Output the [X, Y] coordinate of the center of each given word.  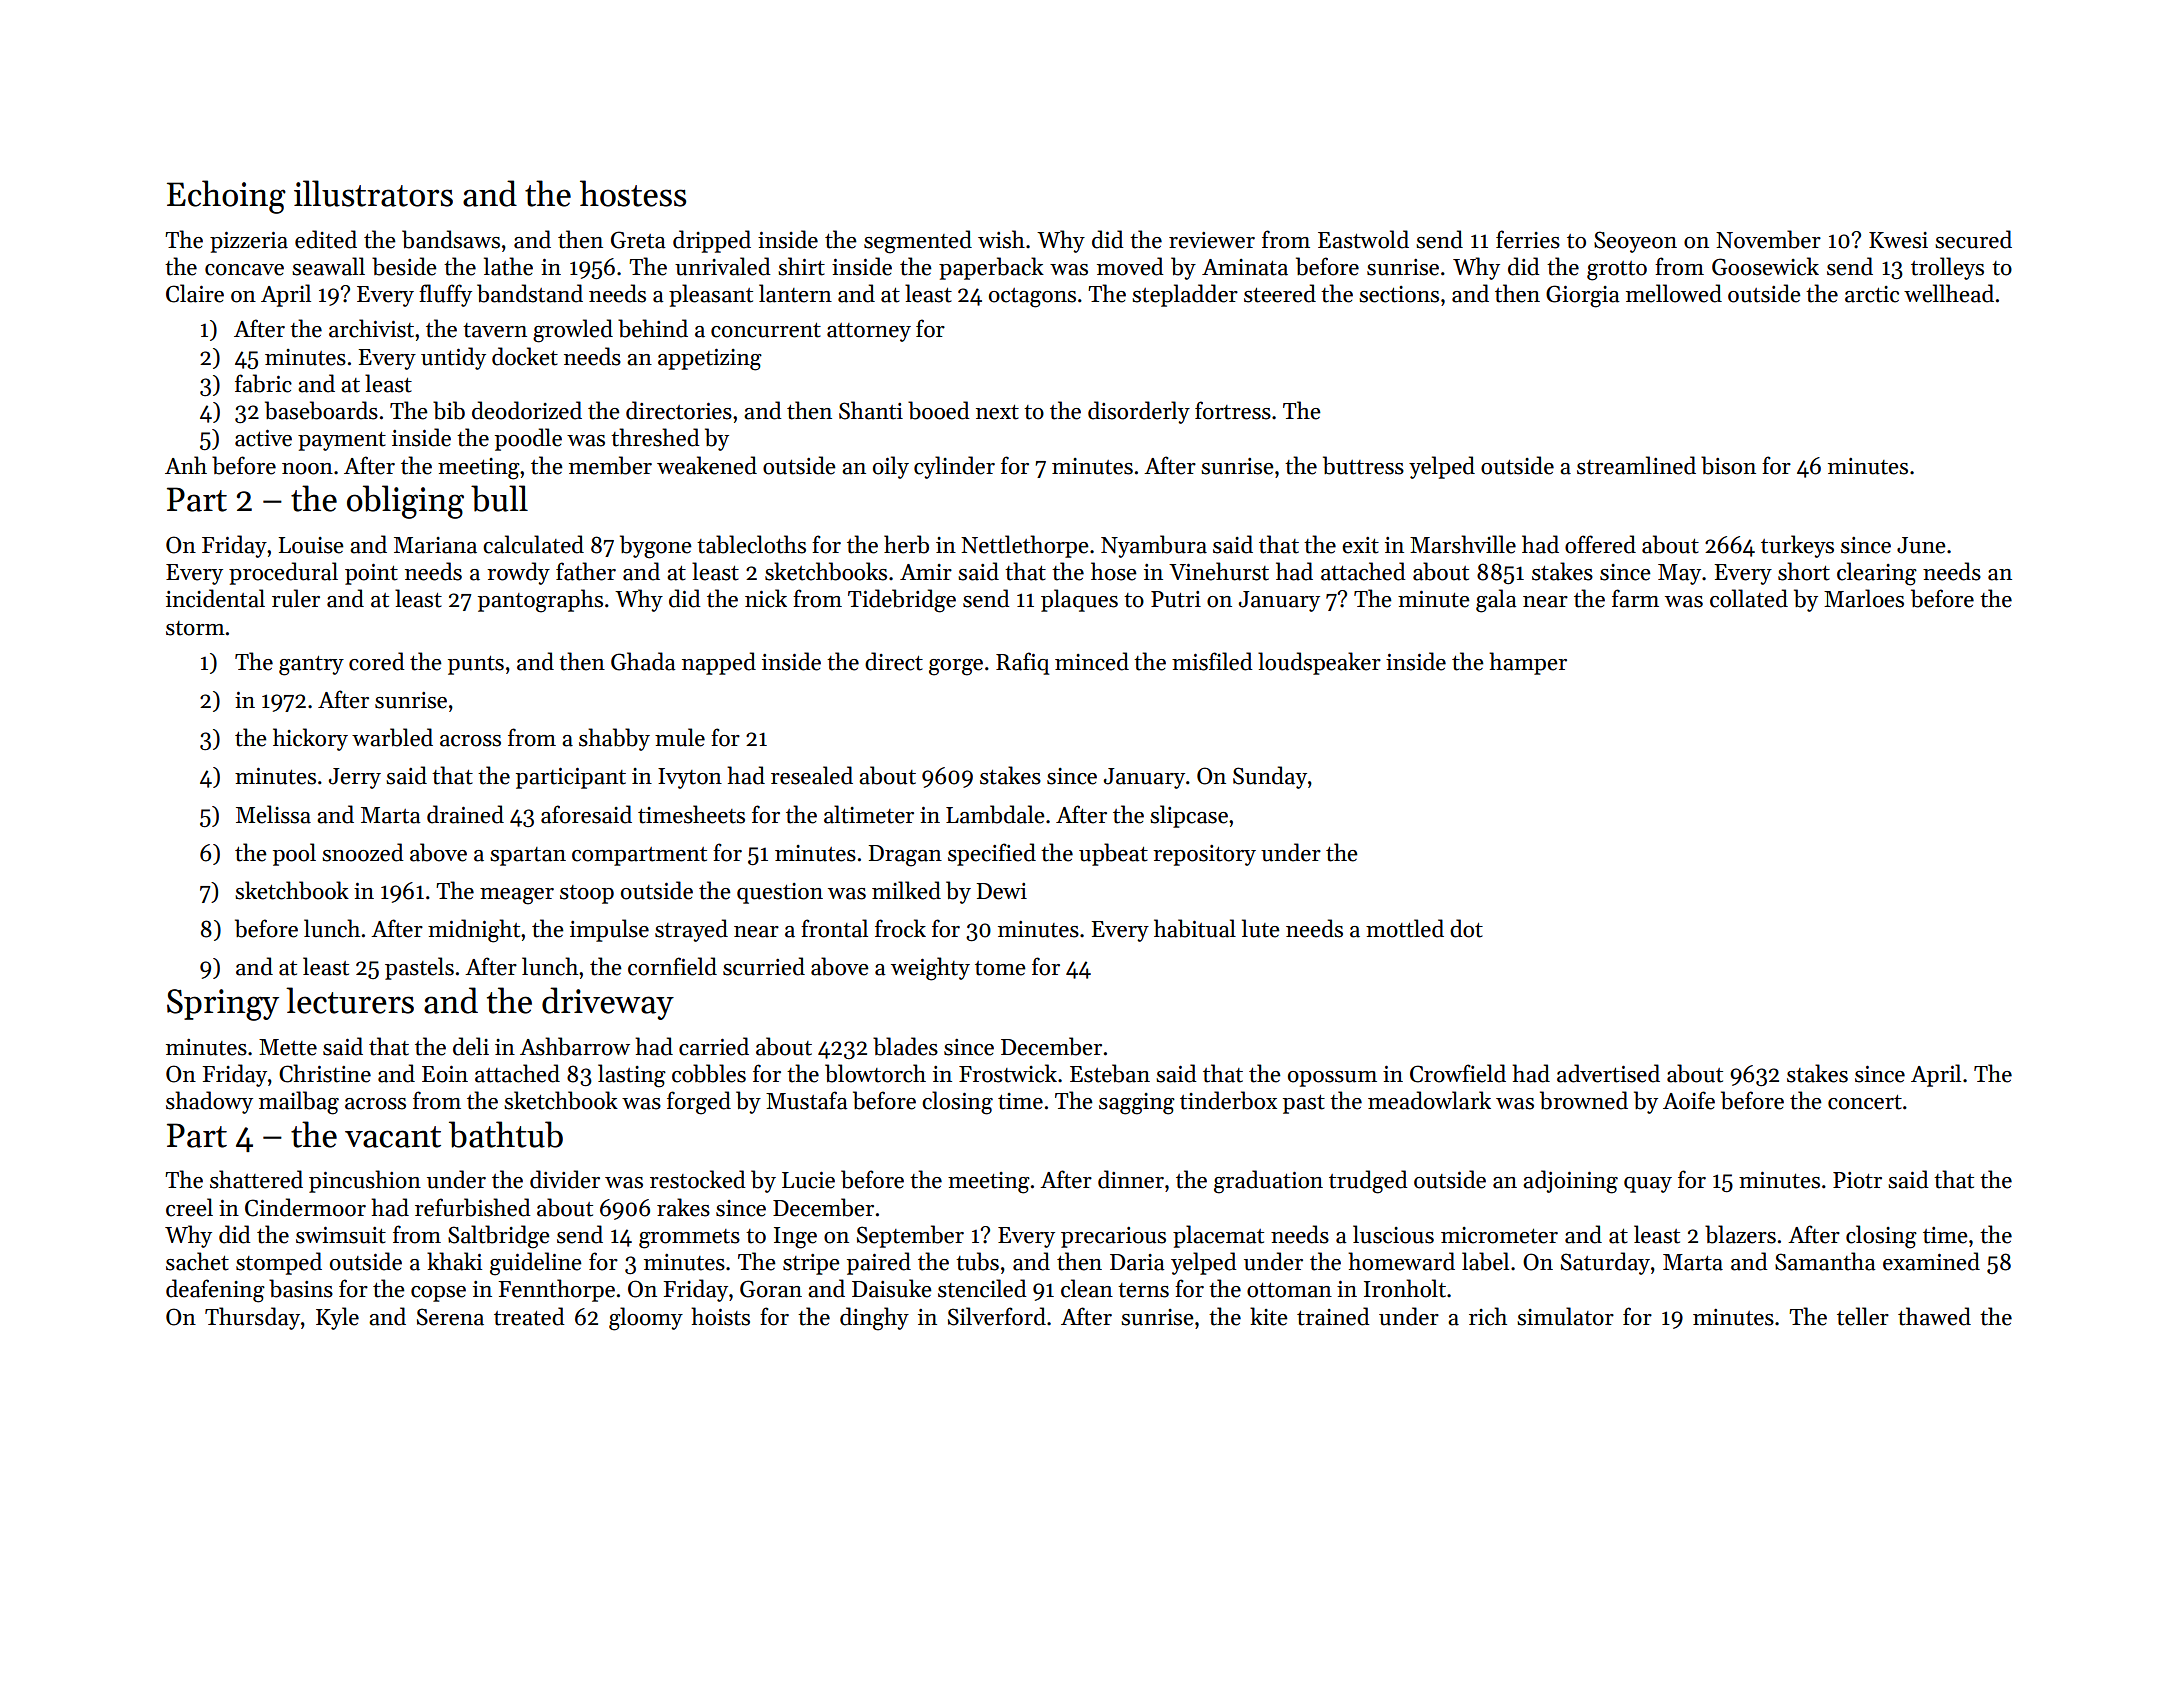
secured [1973, 239]
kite [1269, 1316]
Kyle [337, 1318]
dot [1466, 928]
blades [905, 1046]
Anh [186, 465]
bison [1728, 465]
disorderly [1139, 412]
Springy [223, 1005]
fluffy [445, 295]
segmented [918, 242]
